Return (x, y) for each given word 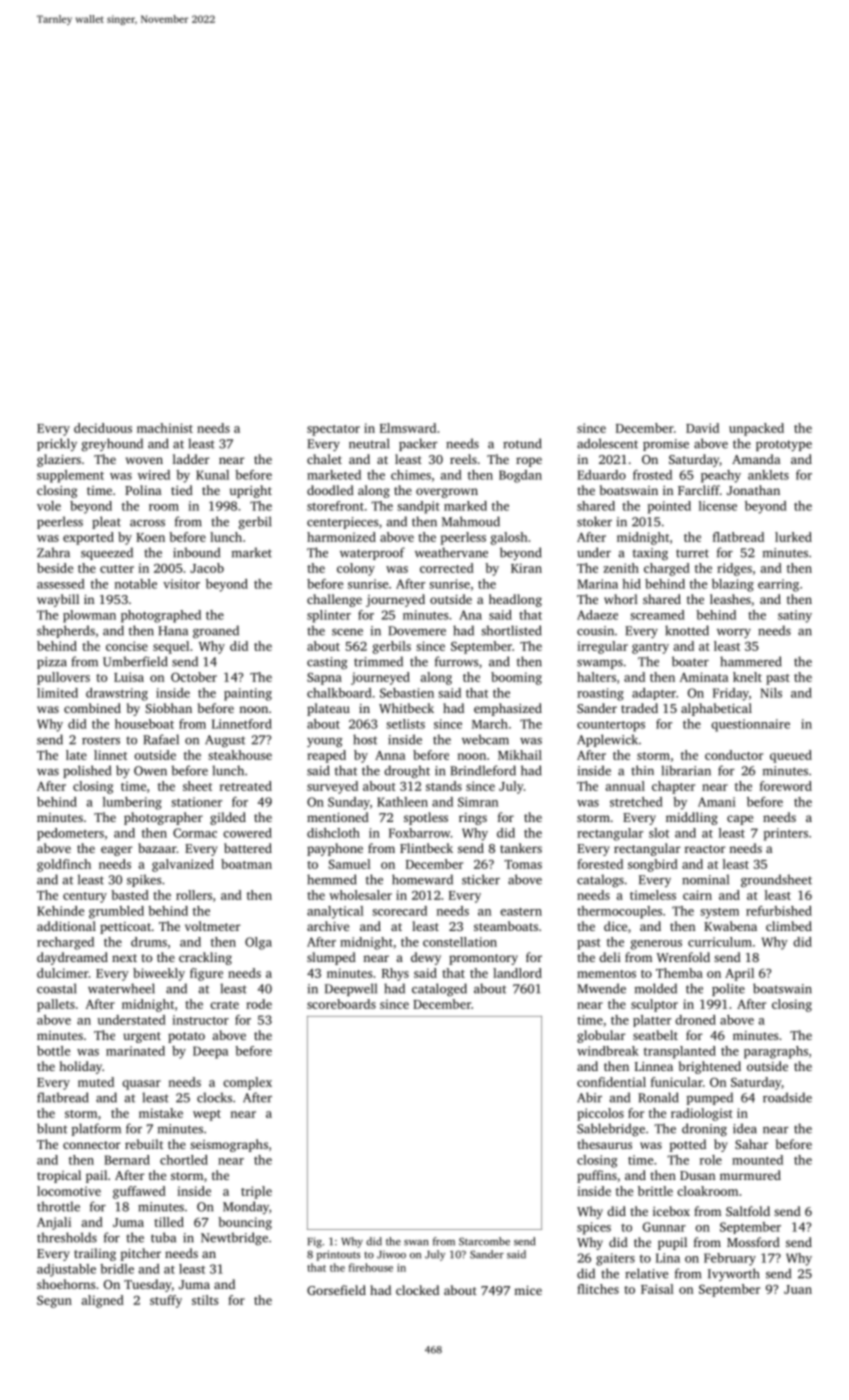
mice (528, 1290)
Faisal (657, 1289)
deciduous (103, 428)
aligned (103, 1301)
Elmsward (408, 428)
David (702, 428)
